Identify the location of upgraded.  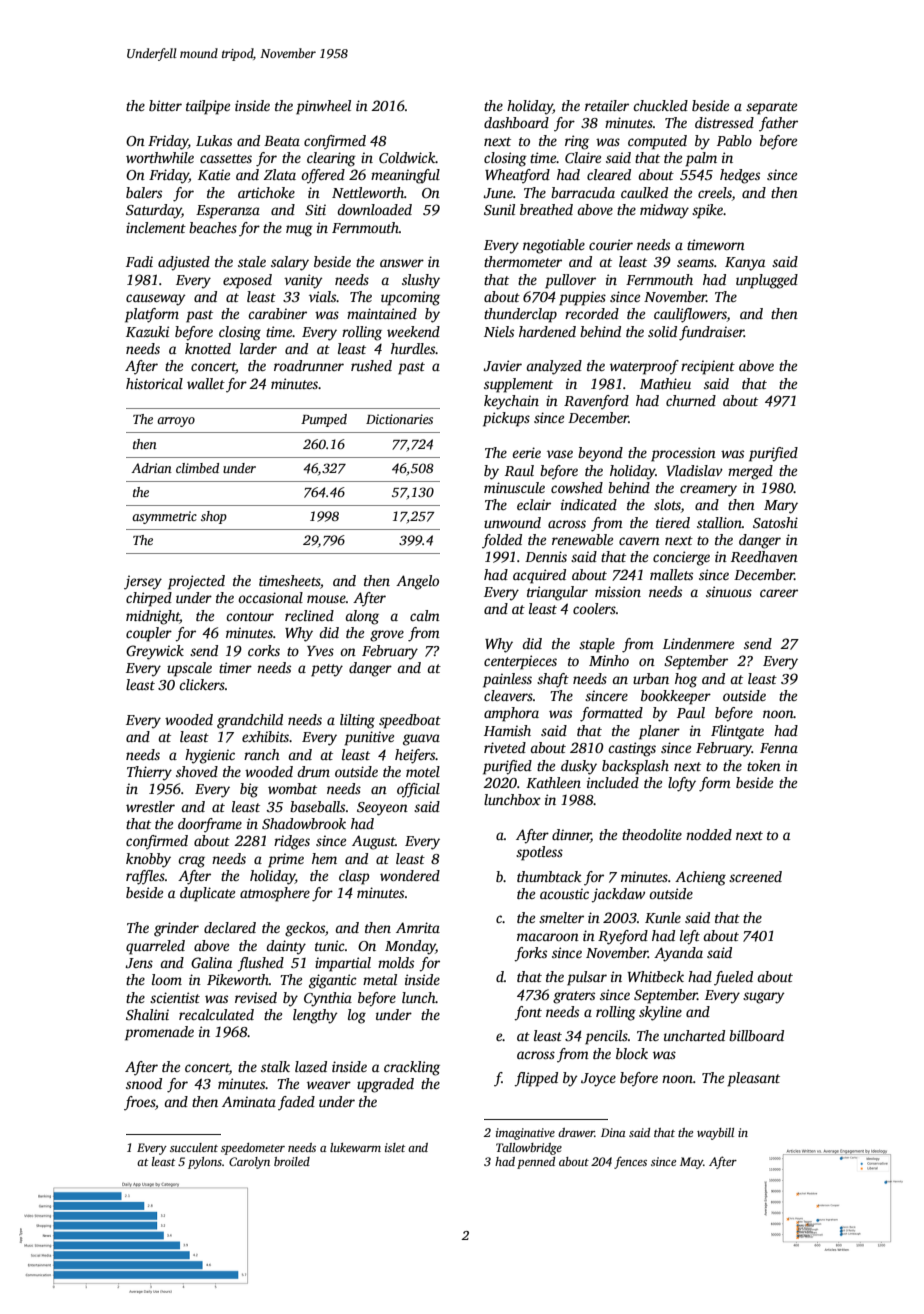
(385, 1085).
